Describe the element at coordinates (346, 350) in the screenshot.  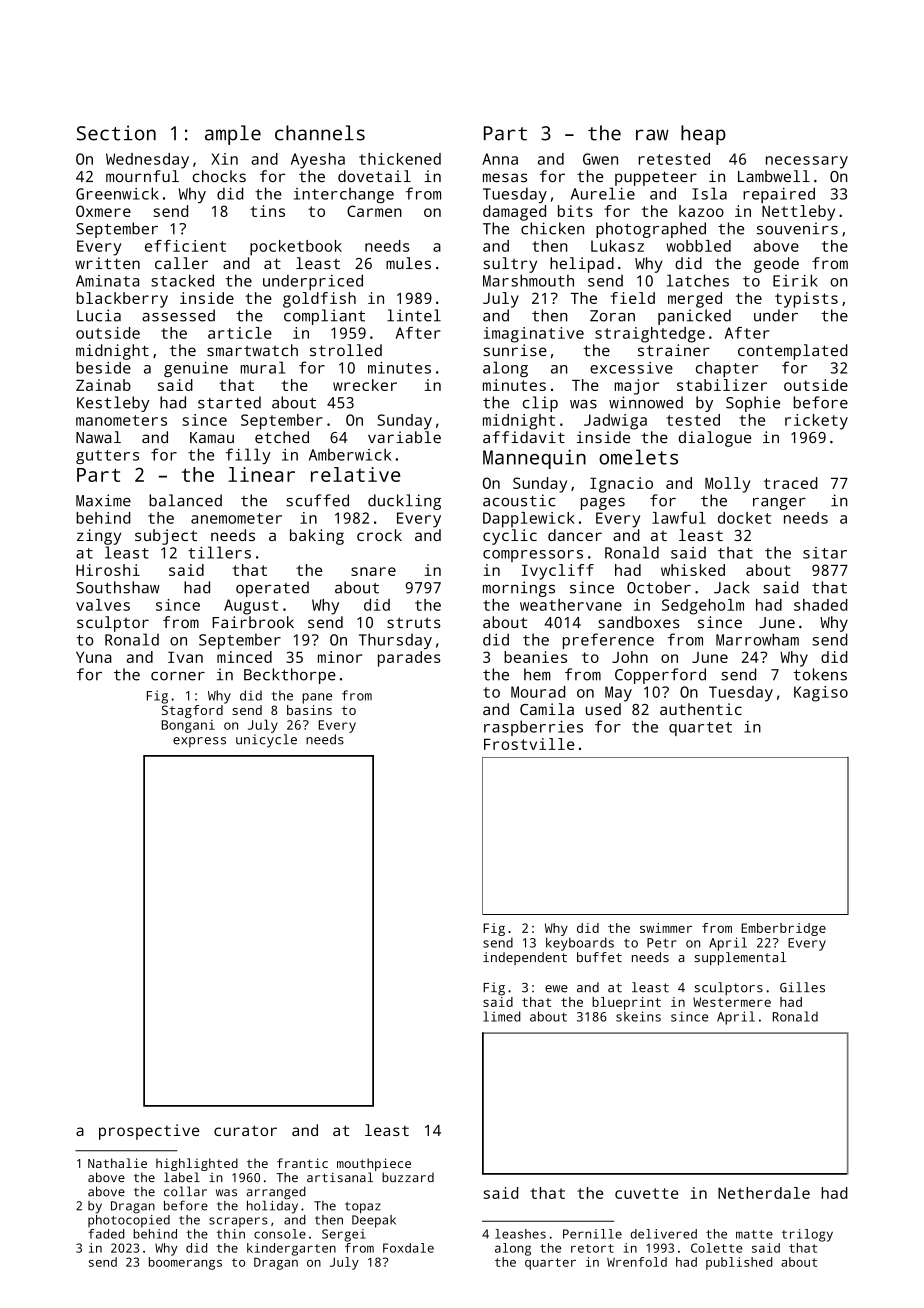
I see `strolled` at that location.
